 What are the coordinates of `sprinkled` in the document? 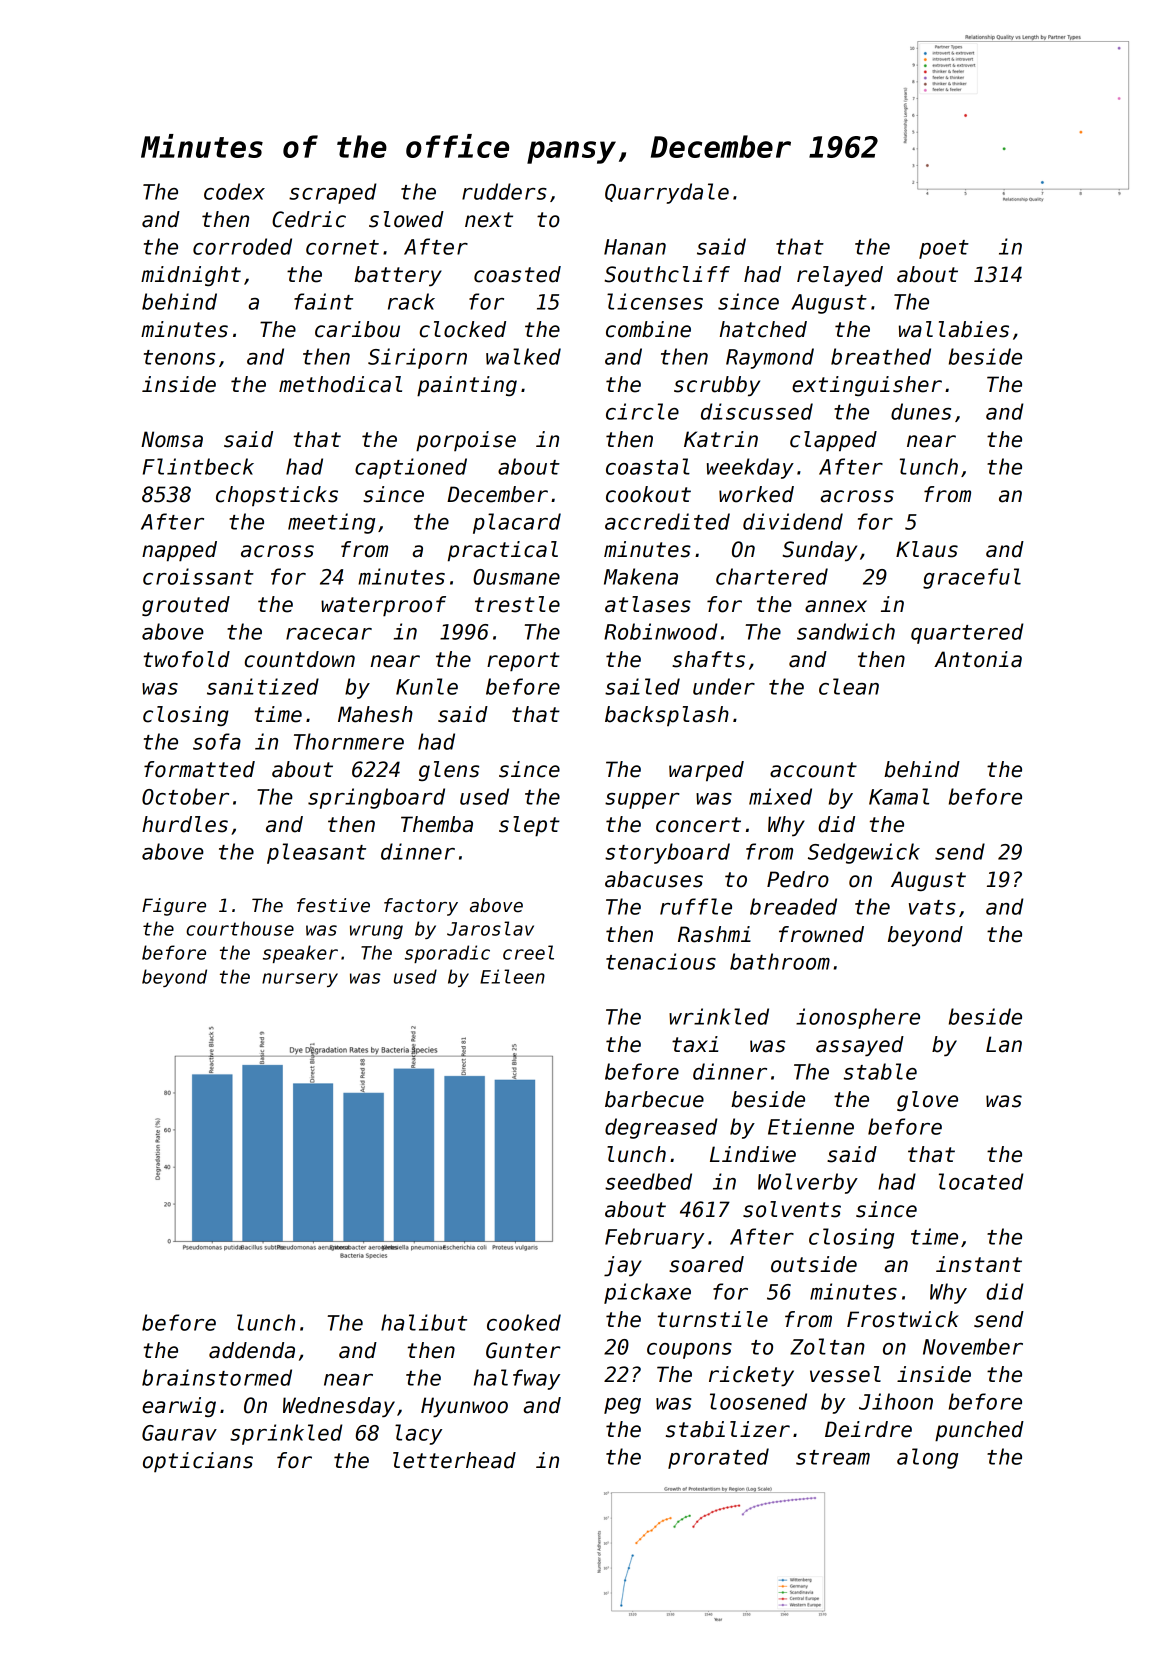 It's located at (286, 1434).
